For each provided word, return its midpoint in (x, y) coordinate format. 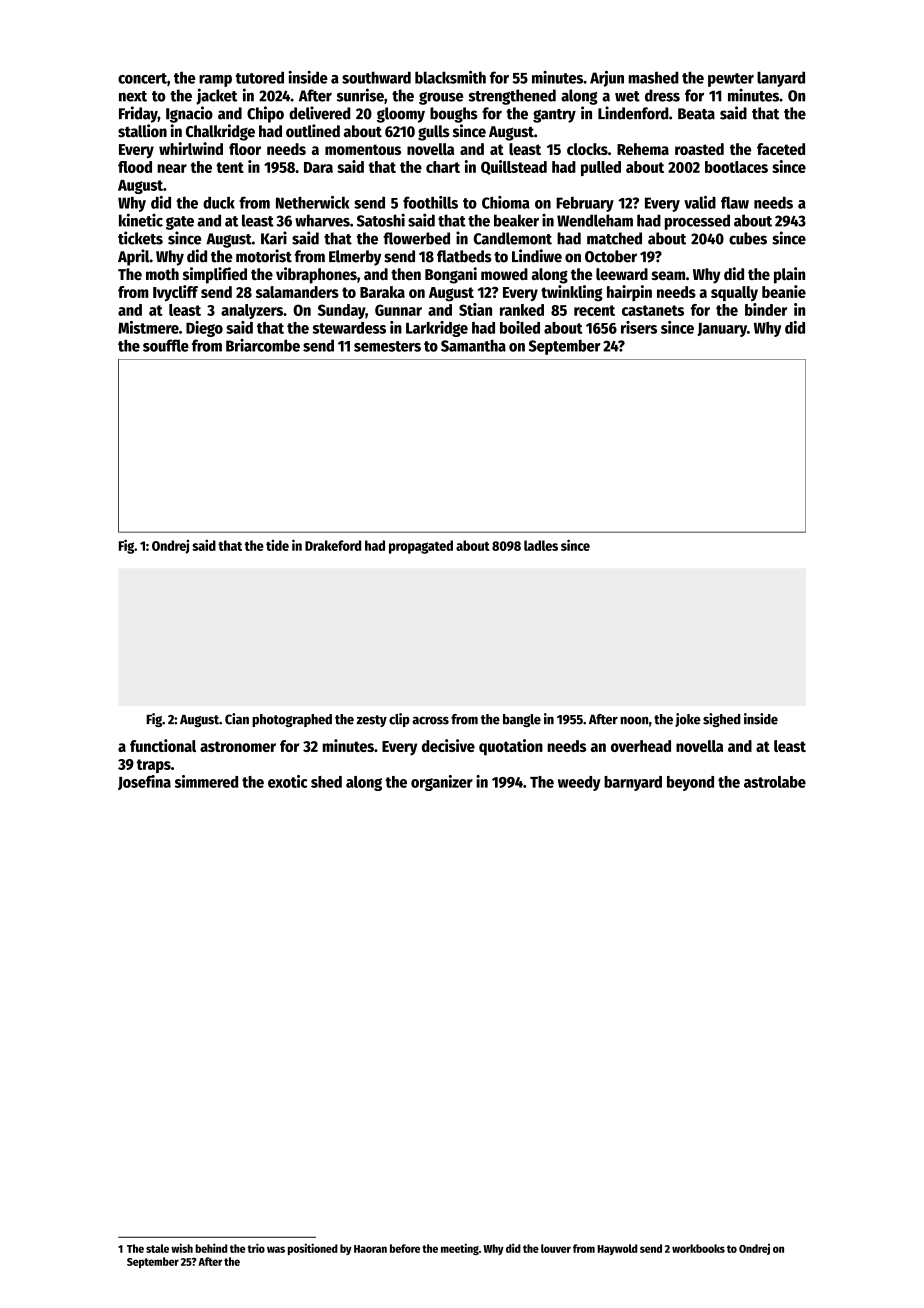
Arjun (607, 78)
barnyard (633, 783)
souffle (166, 345)
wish (182, 1248)
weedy (579, 783)
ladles (541, 545)
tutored (260, 77)
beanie (784, 291)
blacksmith (450, 77)
